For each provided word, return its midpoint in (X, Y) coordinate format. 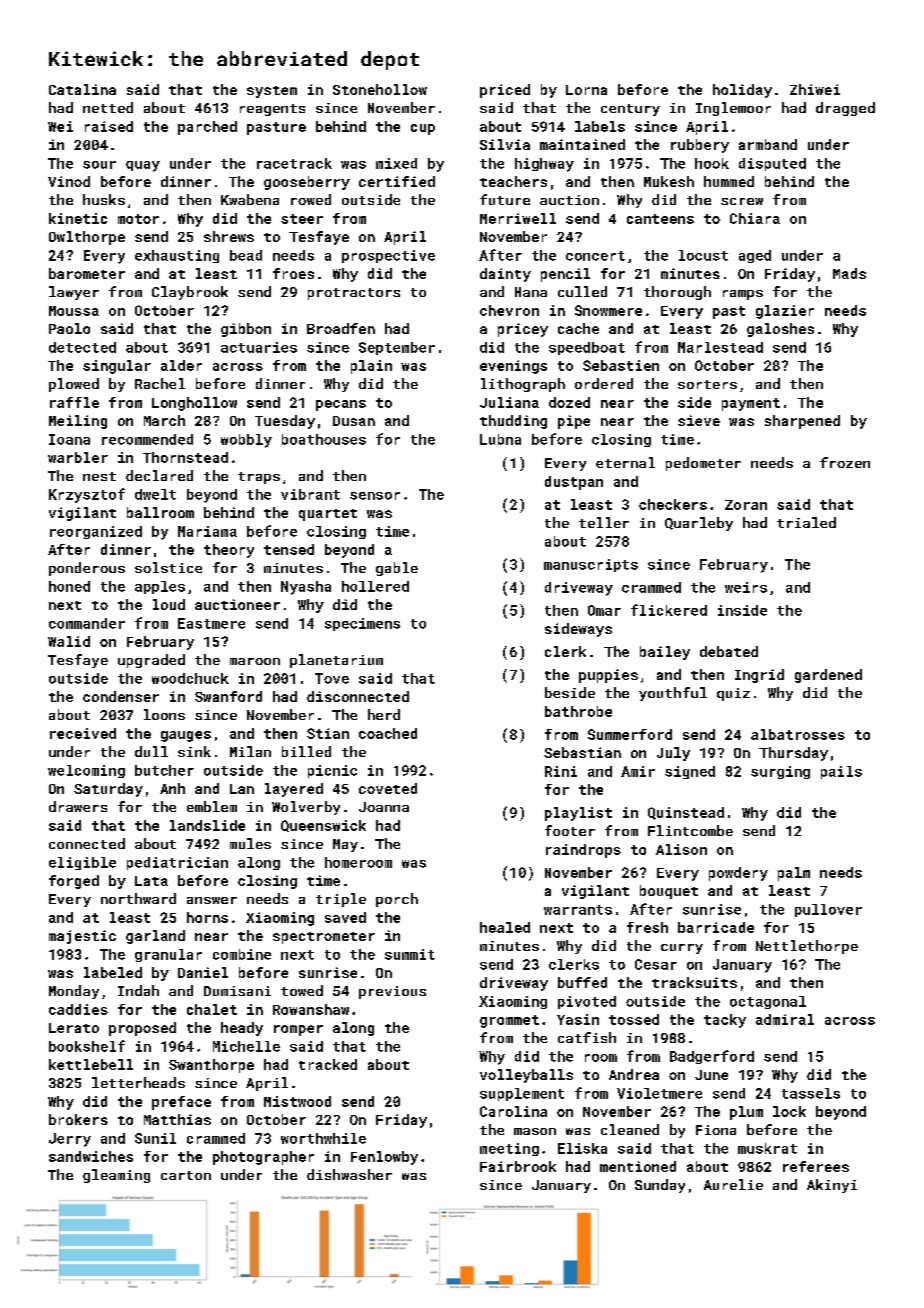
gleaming (116, 1176)
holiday (742, 91)
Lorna (586, 90)
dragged (845, 109)
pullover (828, 910)
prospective (388, 256)
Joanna (384, 807)
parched (207, 128)
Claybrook (190, 293)
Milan (250, 751)
